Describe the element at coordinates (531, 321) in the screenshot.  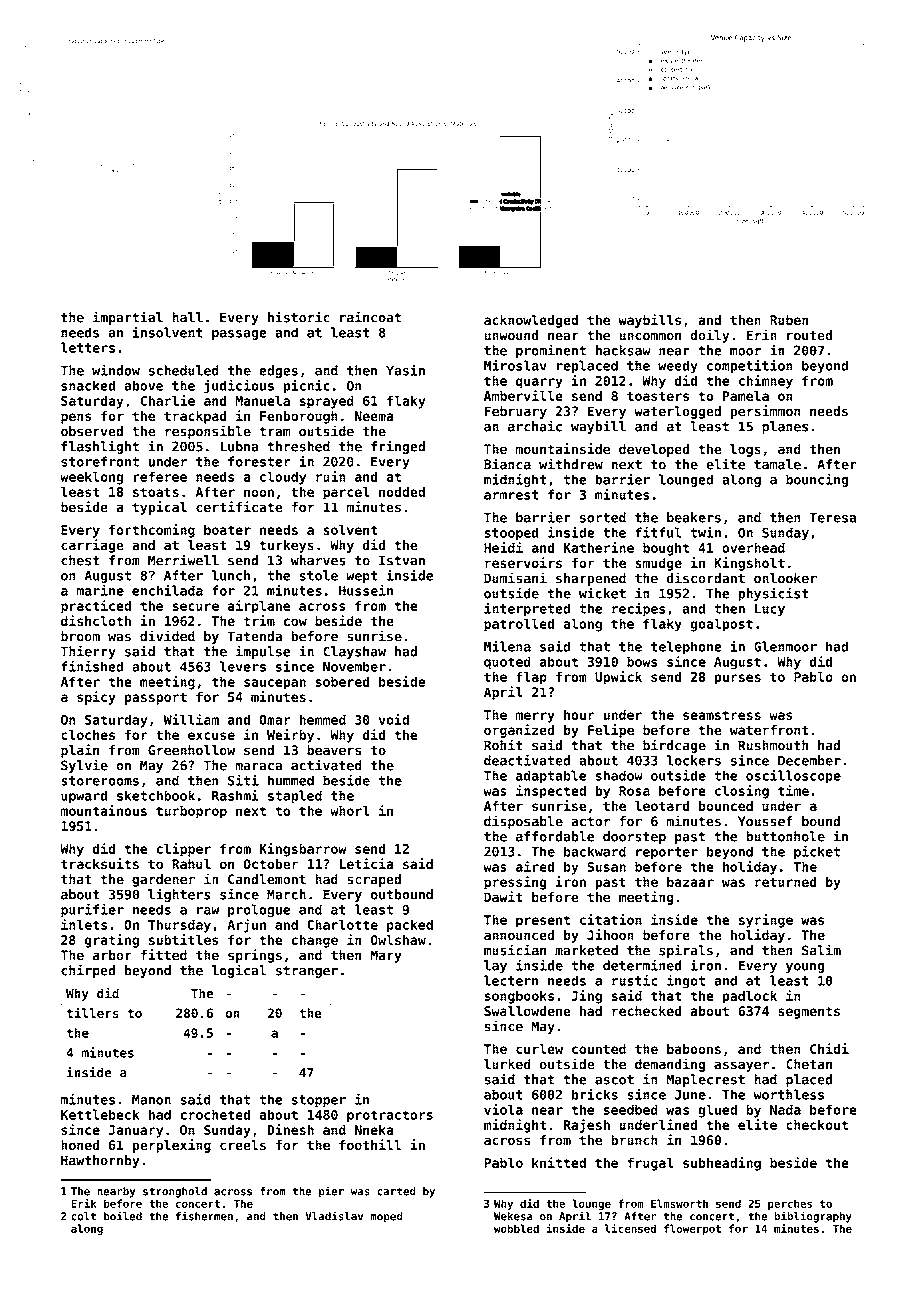
I see `acknowledged` at that location.
